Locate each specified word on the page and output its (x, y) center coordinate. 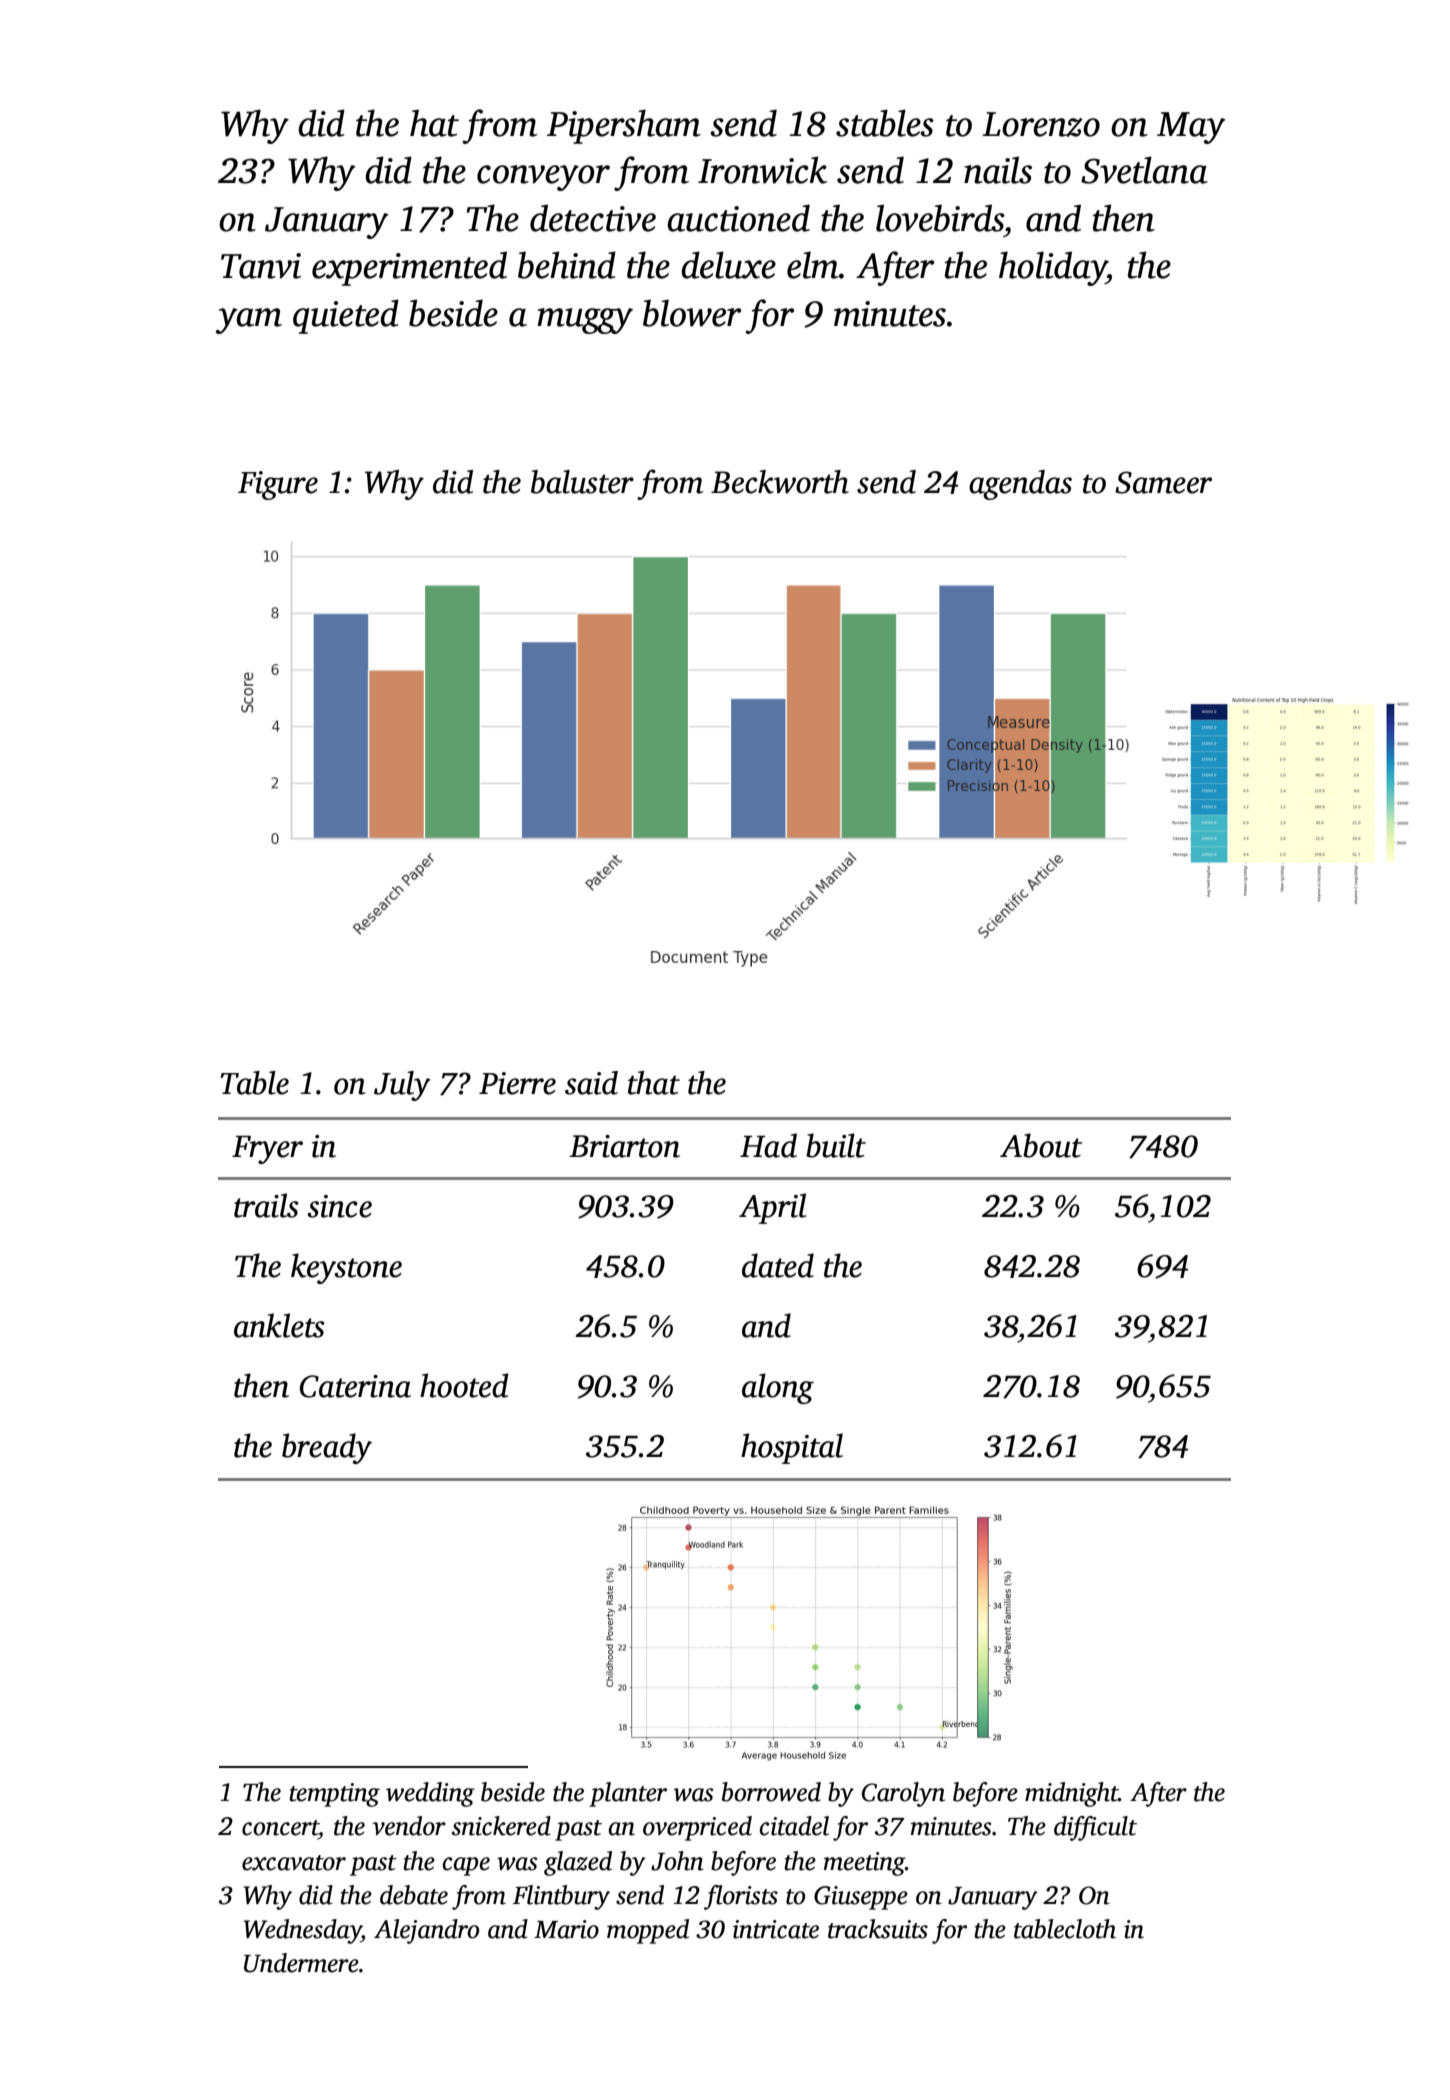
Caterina (355, 1386)
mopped (648, 1931)
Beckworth (780, 482)
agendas (1020, 485)
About (1041, 1145)
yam (249, 321)
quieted (346, 316)
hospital (792, 1448)
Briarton (624, 1146)
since (339, 1206)
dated (778, 1265)
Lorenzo (1041, 124)
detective (593, 218)
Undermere (301, 1963)
